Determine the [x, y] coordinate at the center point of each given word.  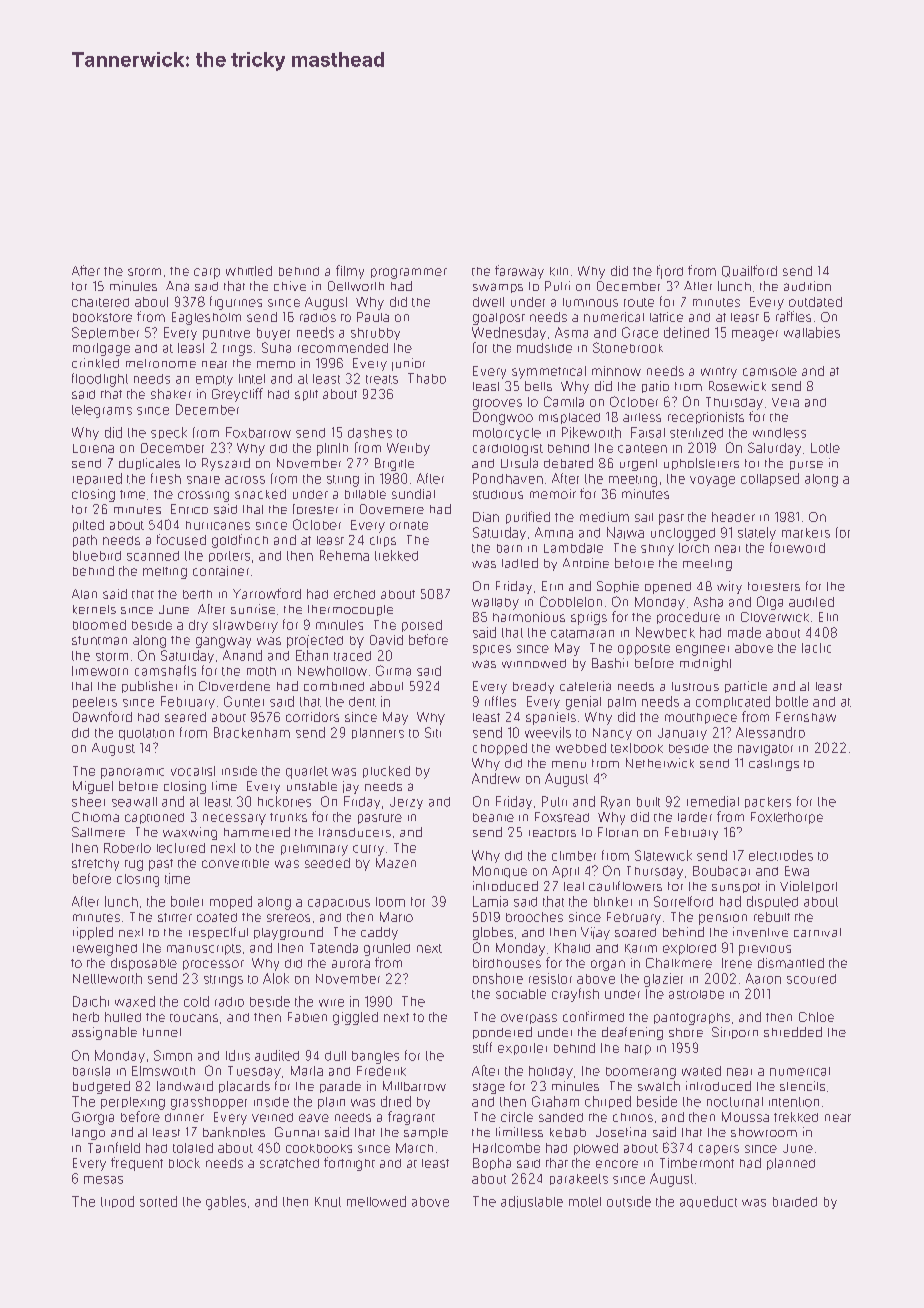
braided [795, 1202]
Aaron [763, 978]
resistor [550, 978]
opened [668, 588]
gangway [223, 642]
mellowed [376, 1201]
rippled [93, 933]
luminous [590, 302]
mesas [103, 1180]
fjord [670, 272]
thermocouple [350, 610]
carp [207, 273]
